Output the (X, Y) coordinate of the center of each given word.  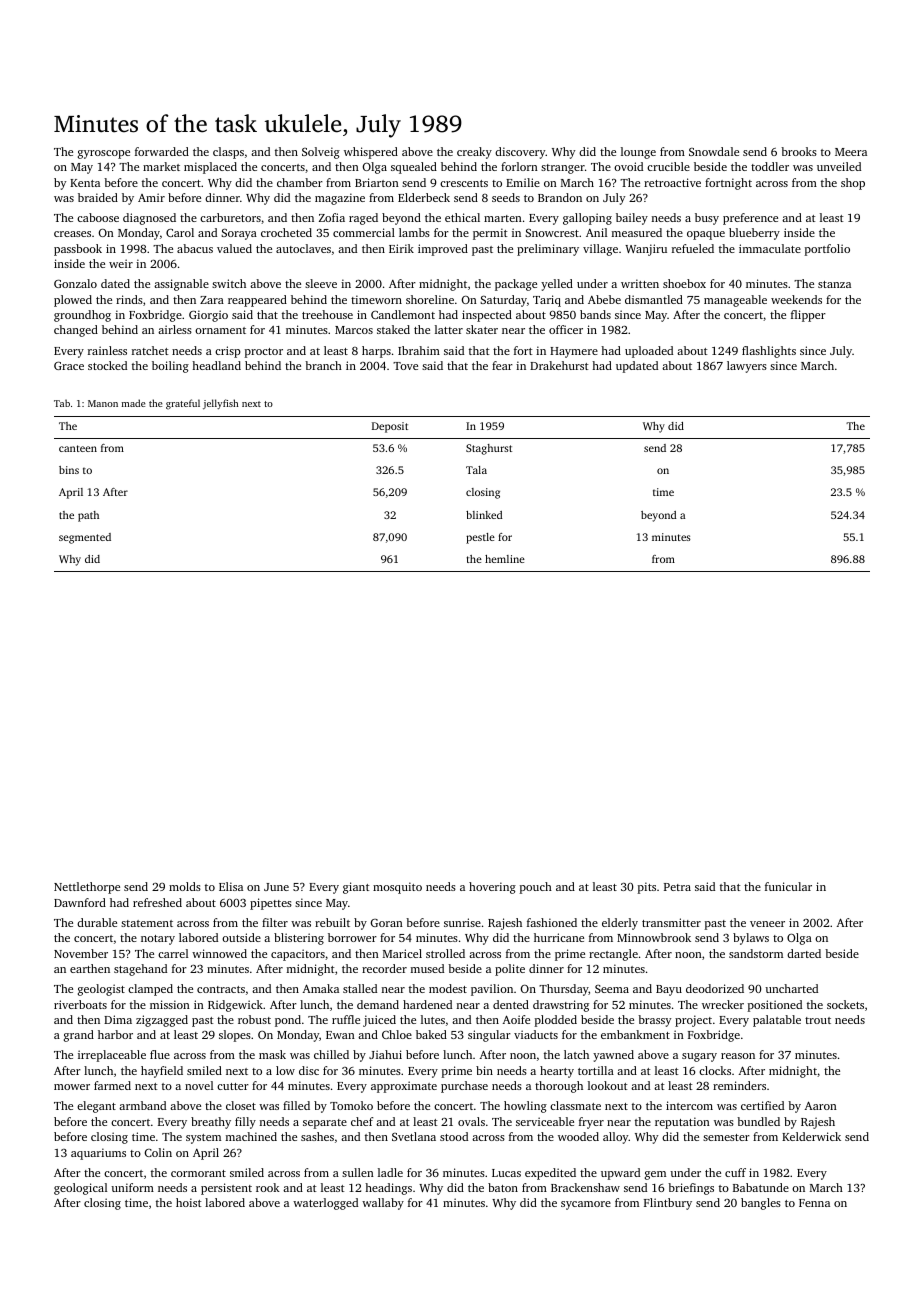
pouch (535, 888)
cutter (233, 1086)
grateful (183, 404)
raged (363, 219)
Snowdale (714, 151)
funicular (788, 886)
